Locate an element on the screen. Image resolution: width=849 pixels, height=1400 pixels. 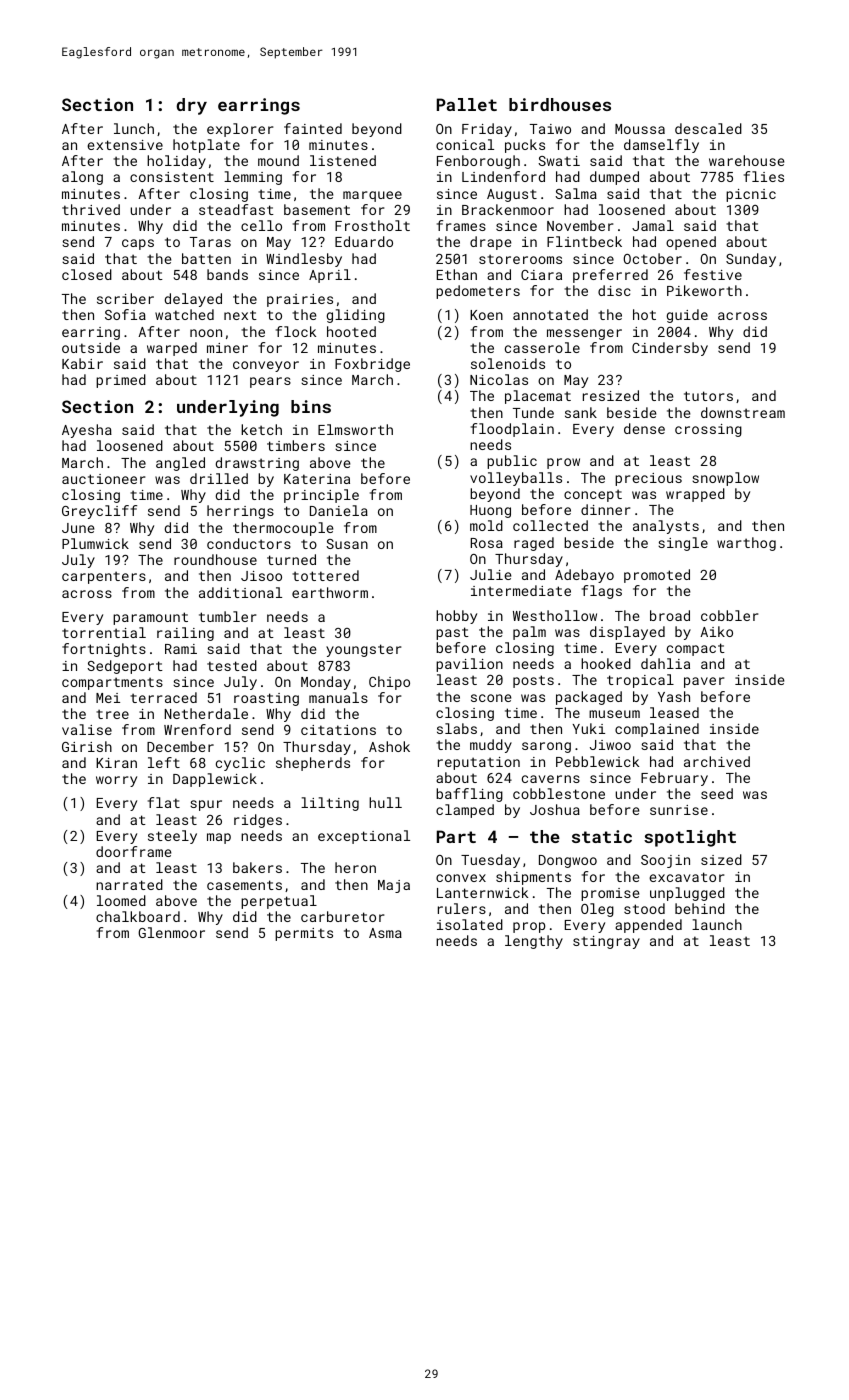
June is located at coordinates (78, 528).
